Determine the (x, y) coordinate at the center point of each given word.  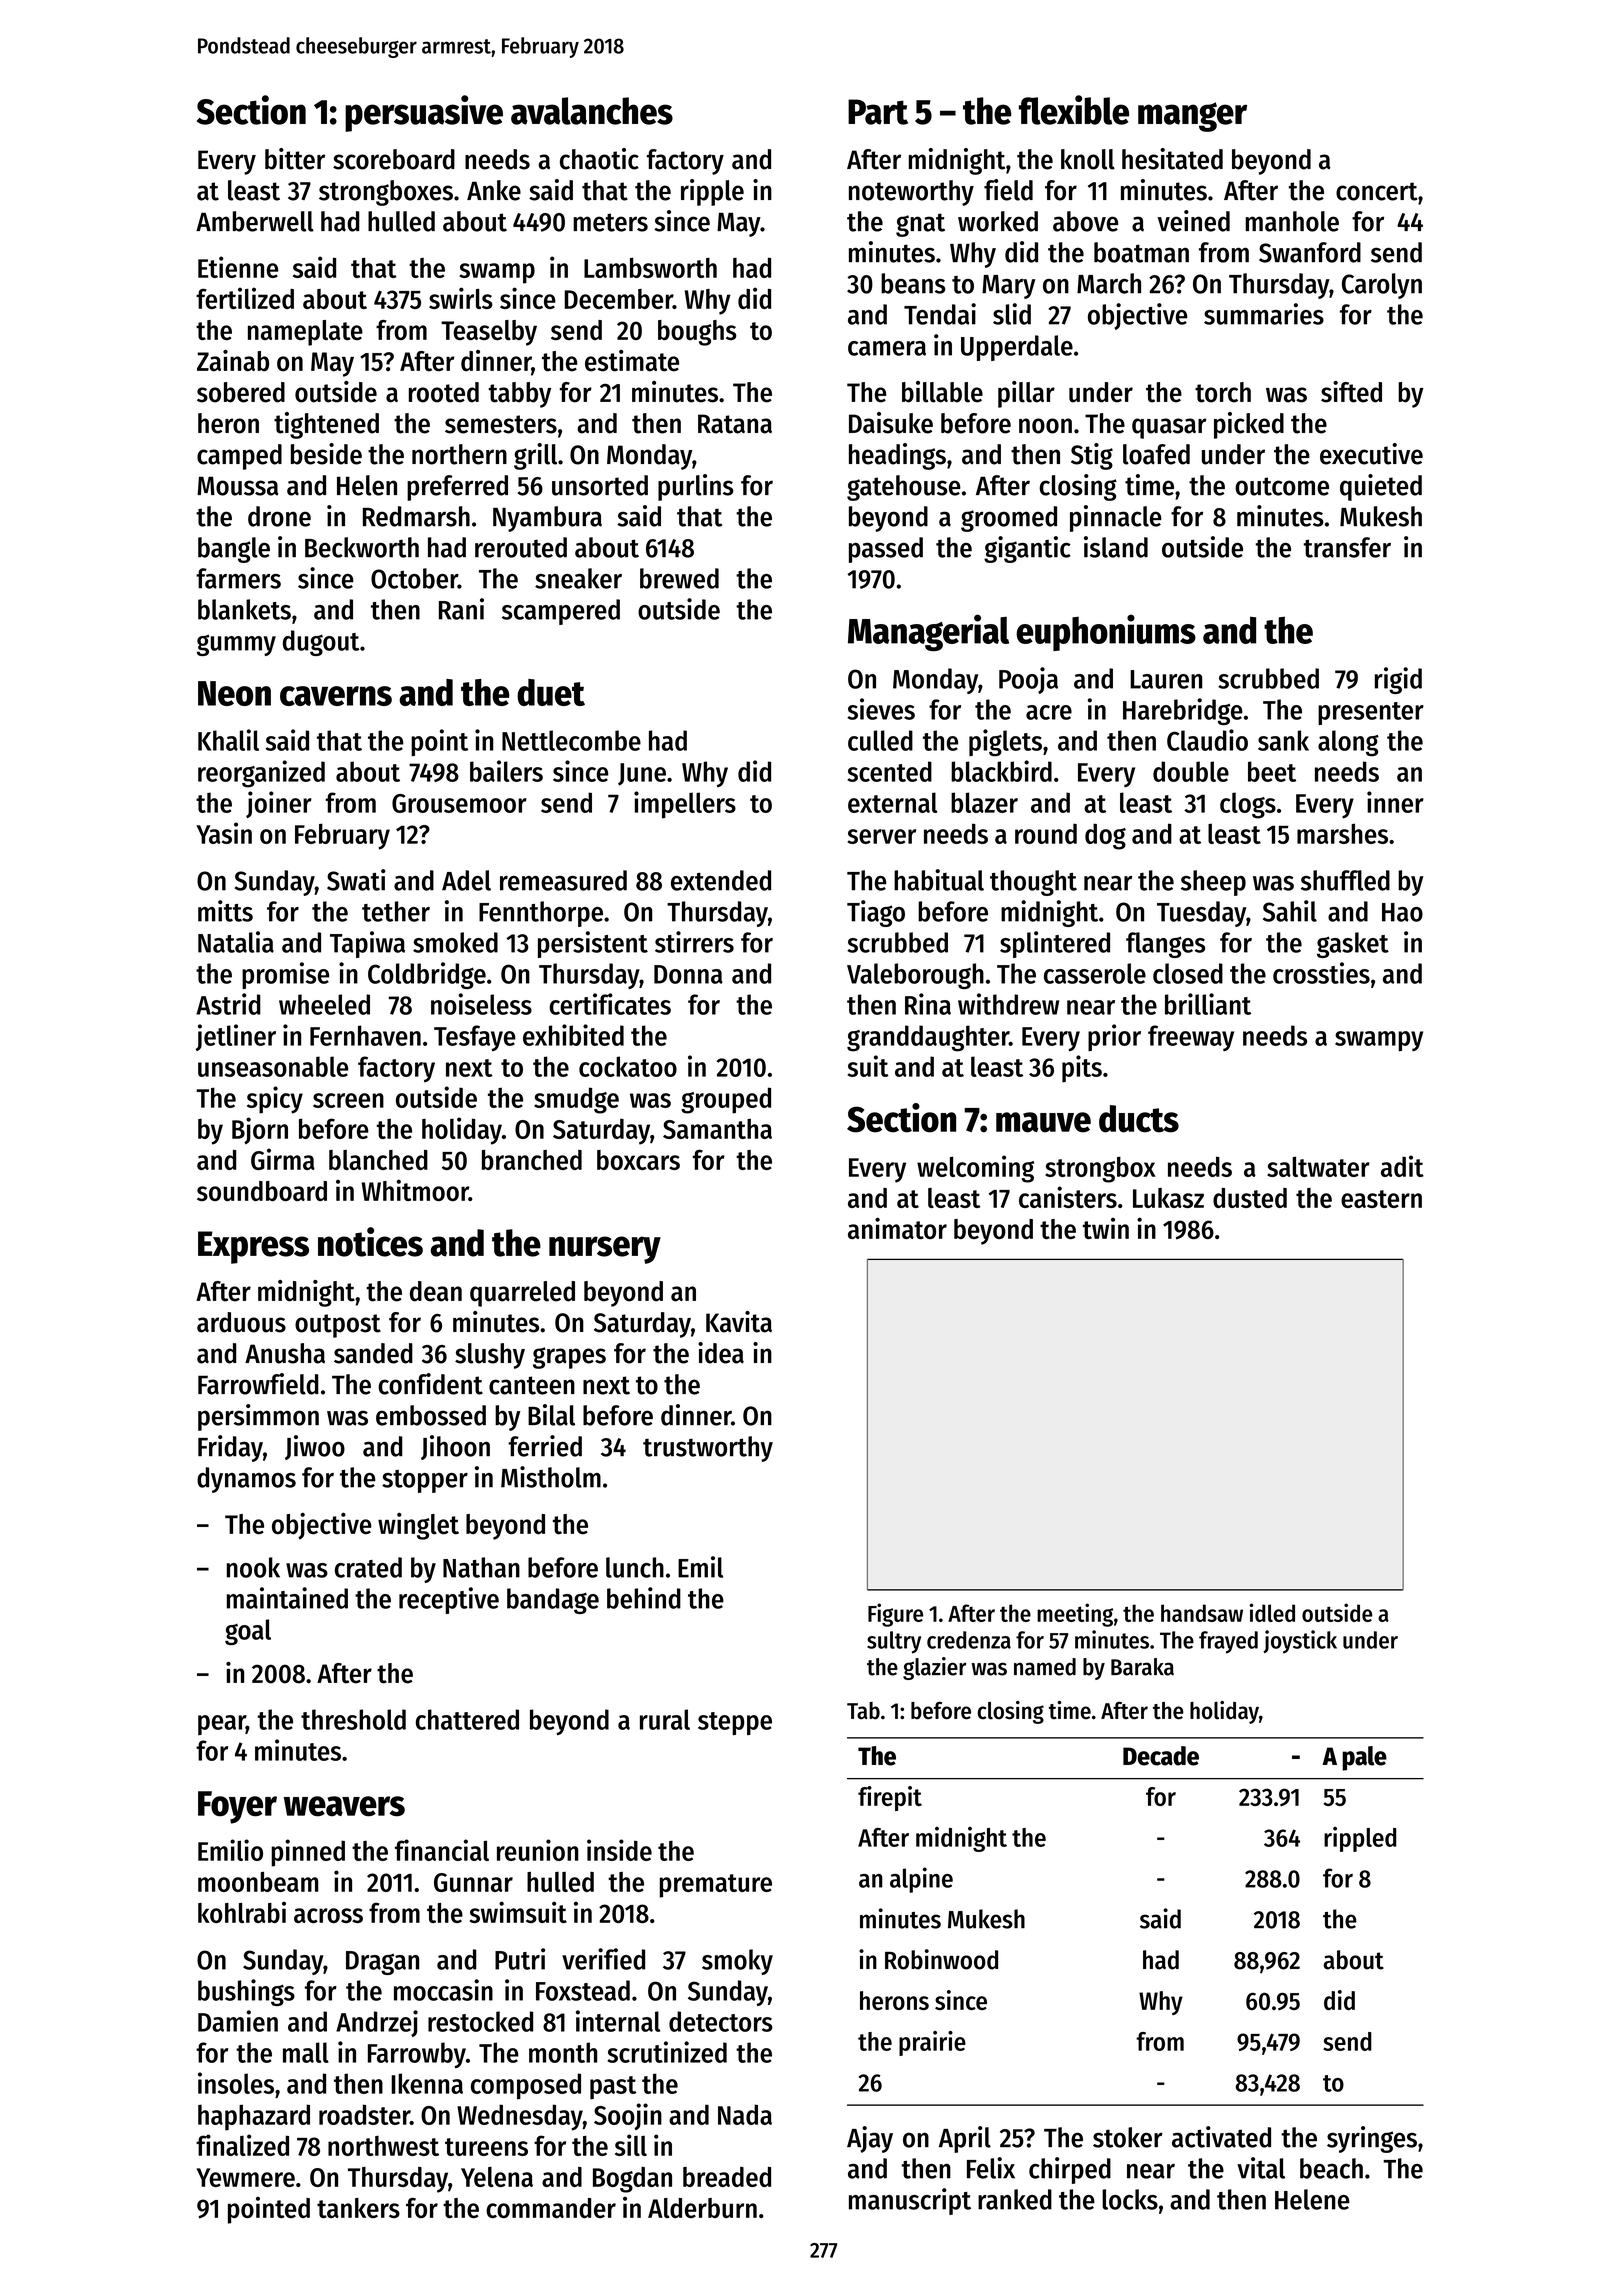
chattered (467, 1719)
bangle (234, 550)
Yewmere (245, 2177)
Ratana (735, 424)
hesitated (1172, 159)
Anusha (285, 1353)
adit (1402, 1166)
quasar (1169, 428)
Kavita (739, 1322)
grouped (726, 1100)
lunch (635, 1567)
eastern (1381, 1199)
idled (1272, 1612)
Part (878, 112)
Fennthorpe (541, 914)
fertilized (245, 298)
